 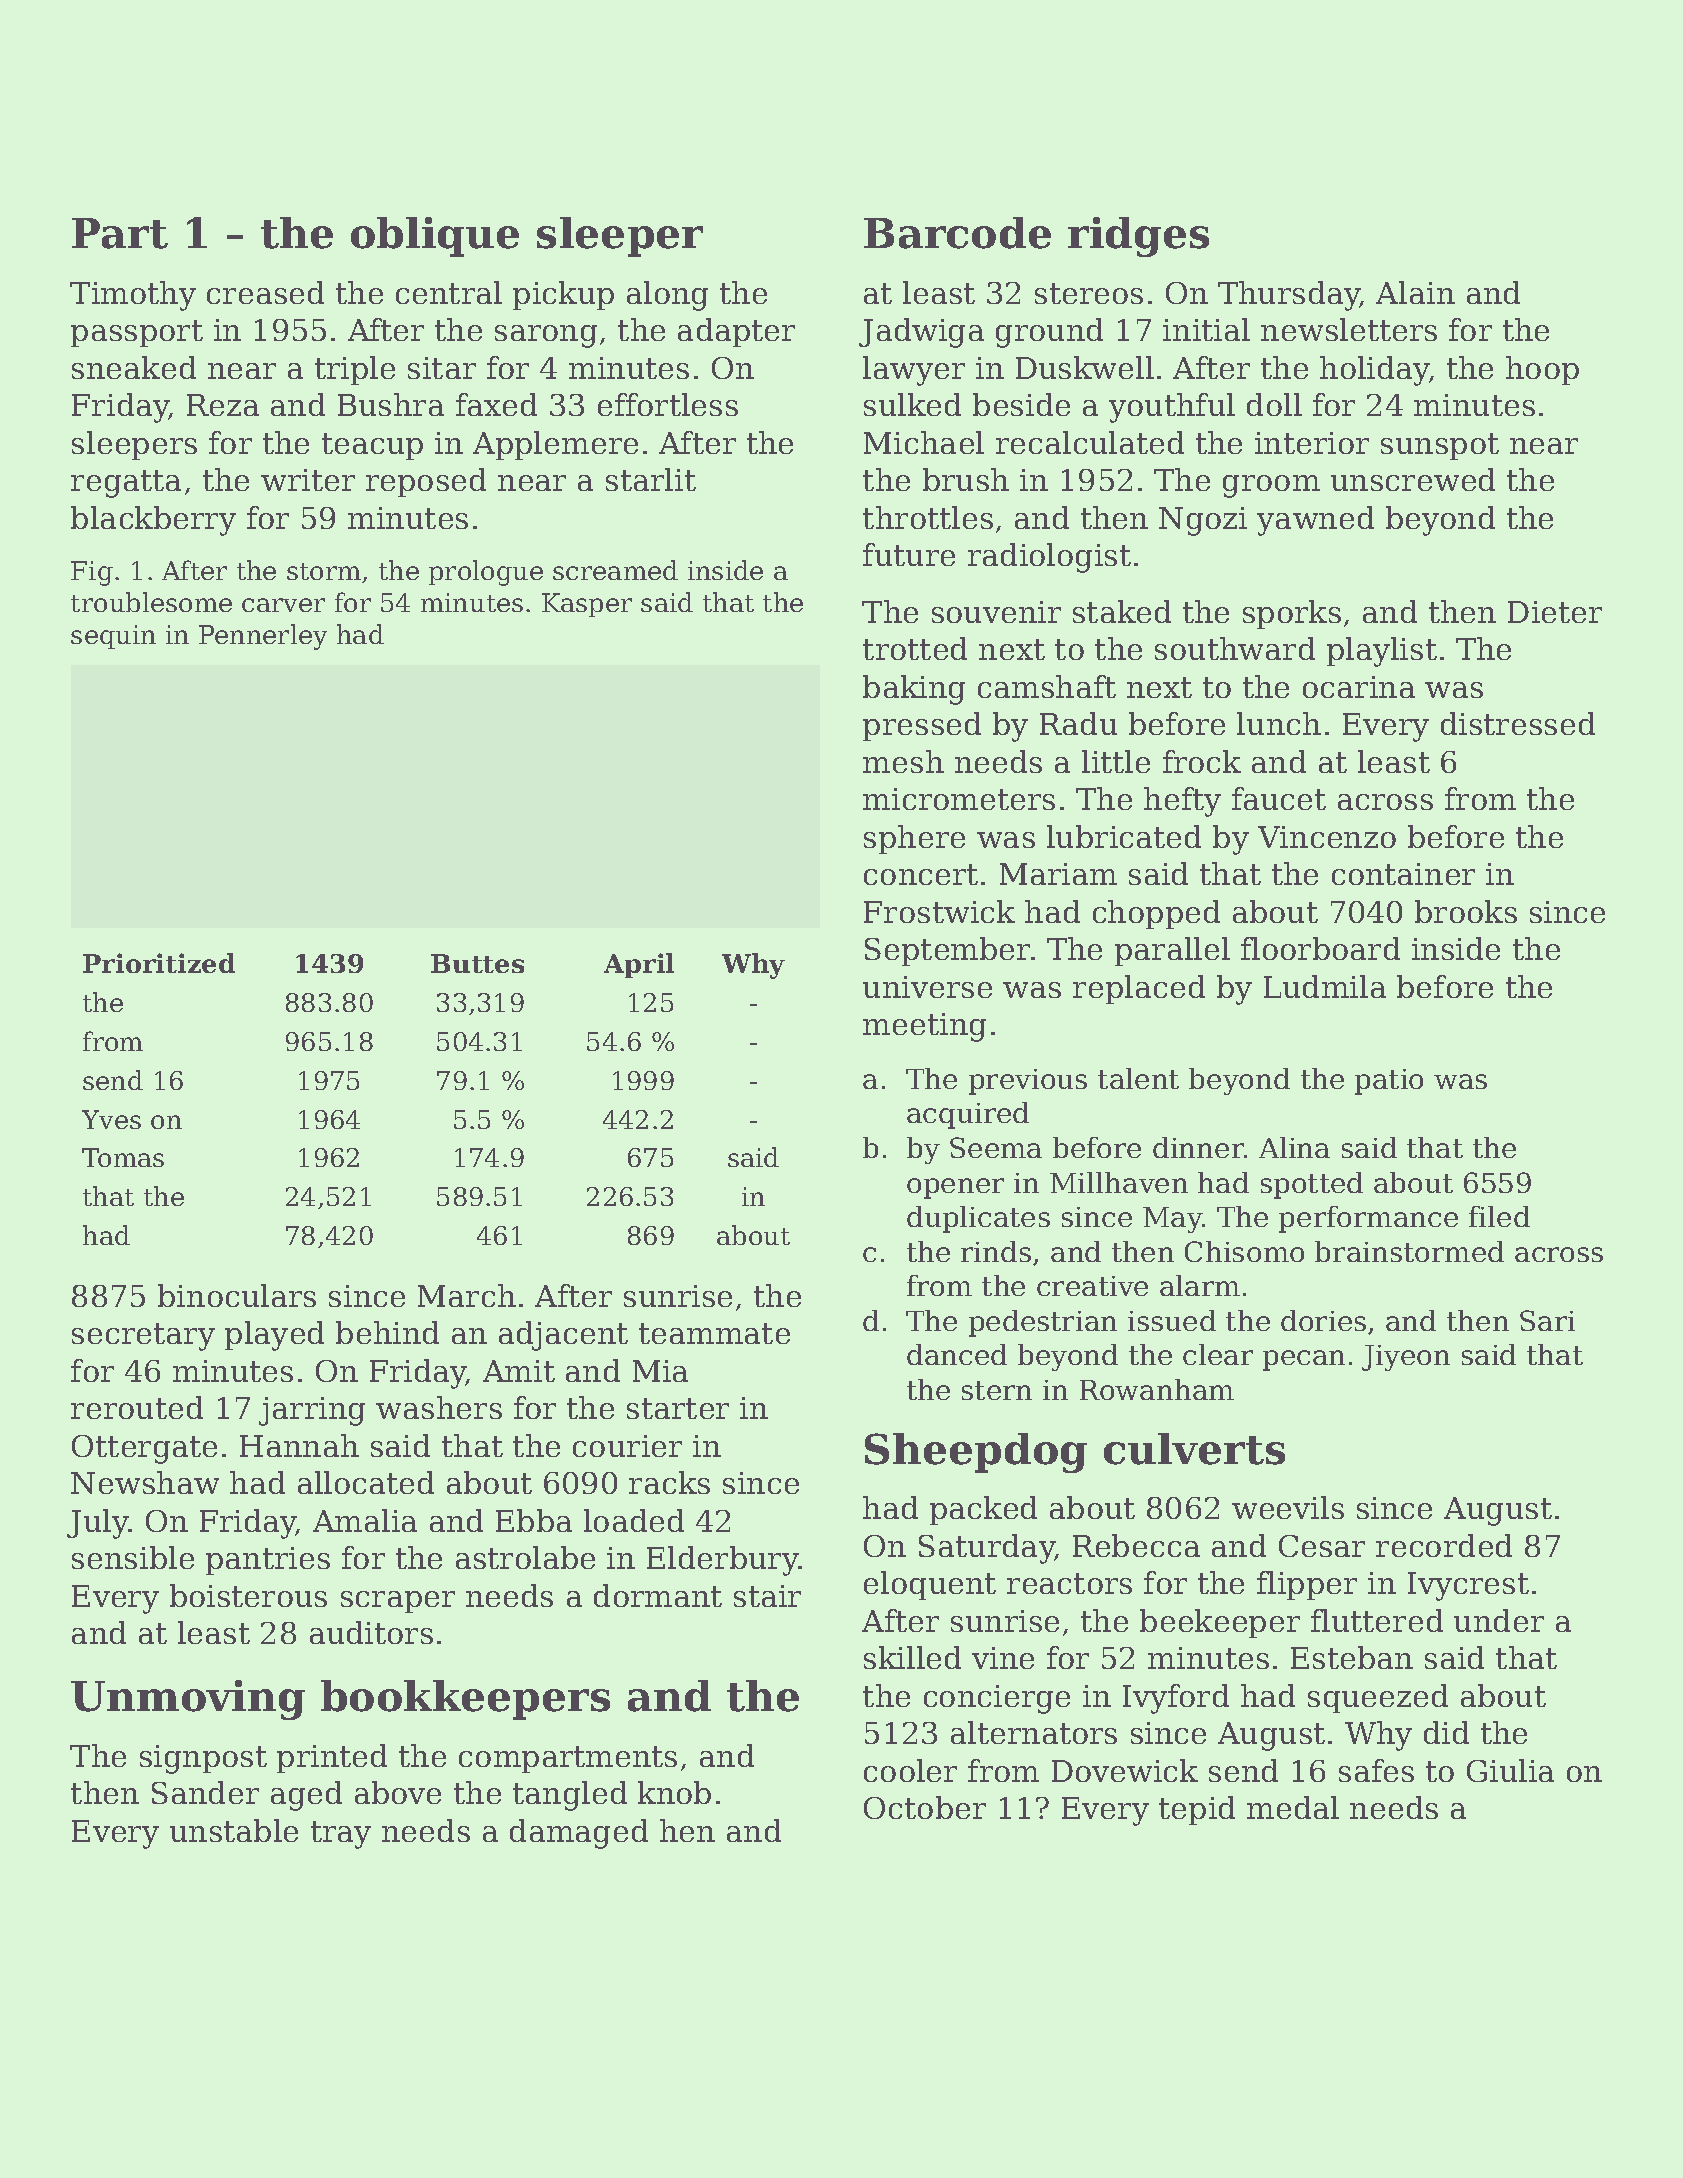 I want to click on youthful, so click(x=1172, y=408).
